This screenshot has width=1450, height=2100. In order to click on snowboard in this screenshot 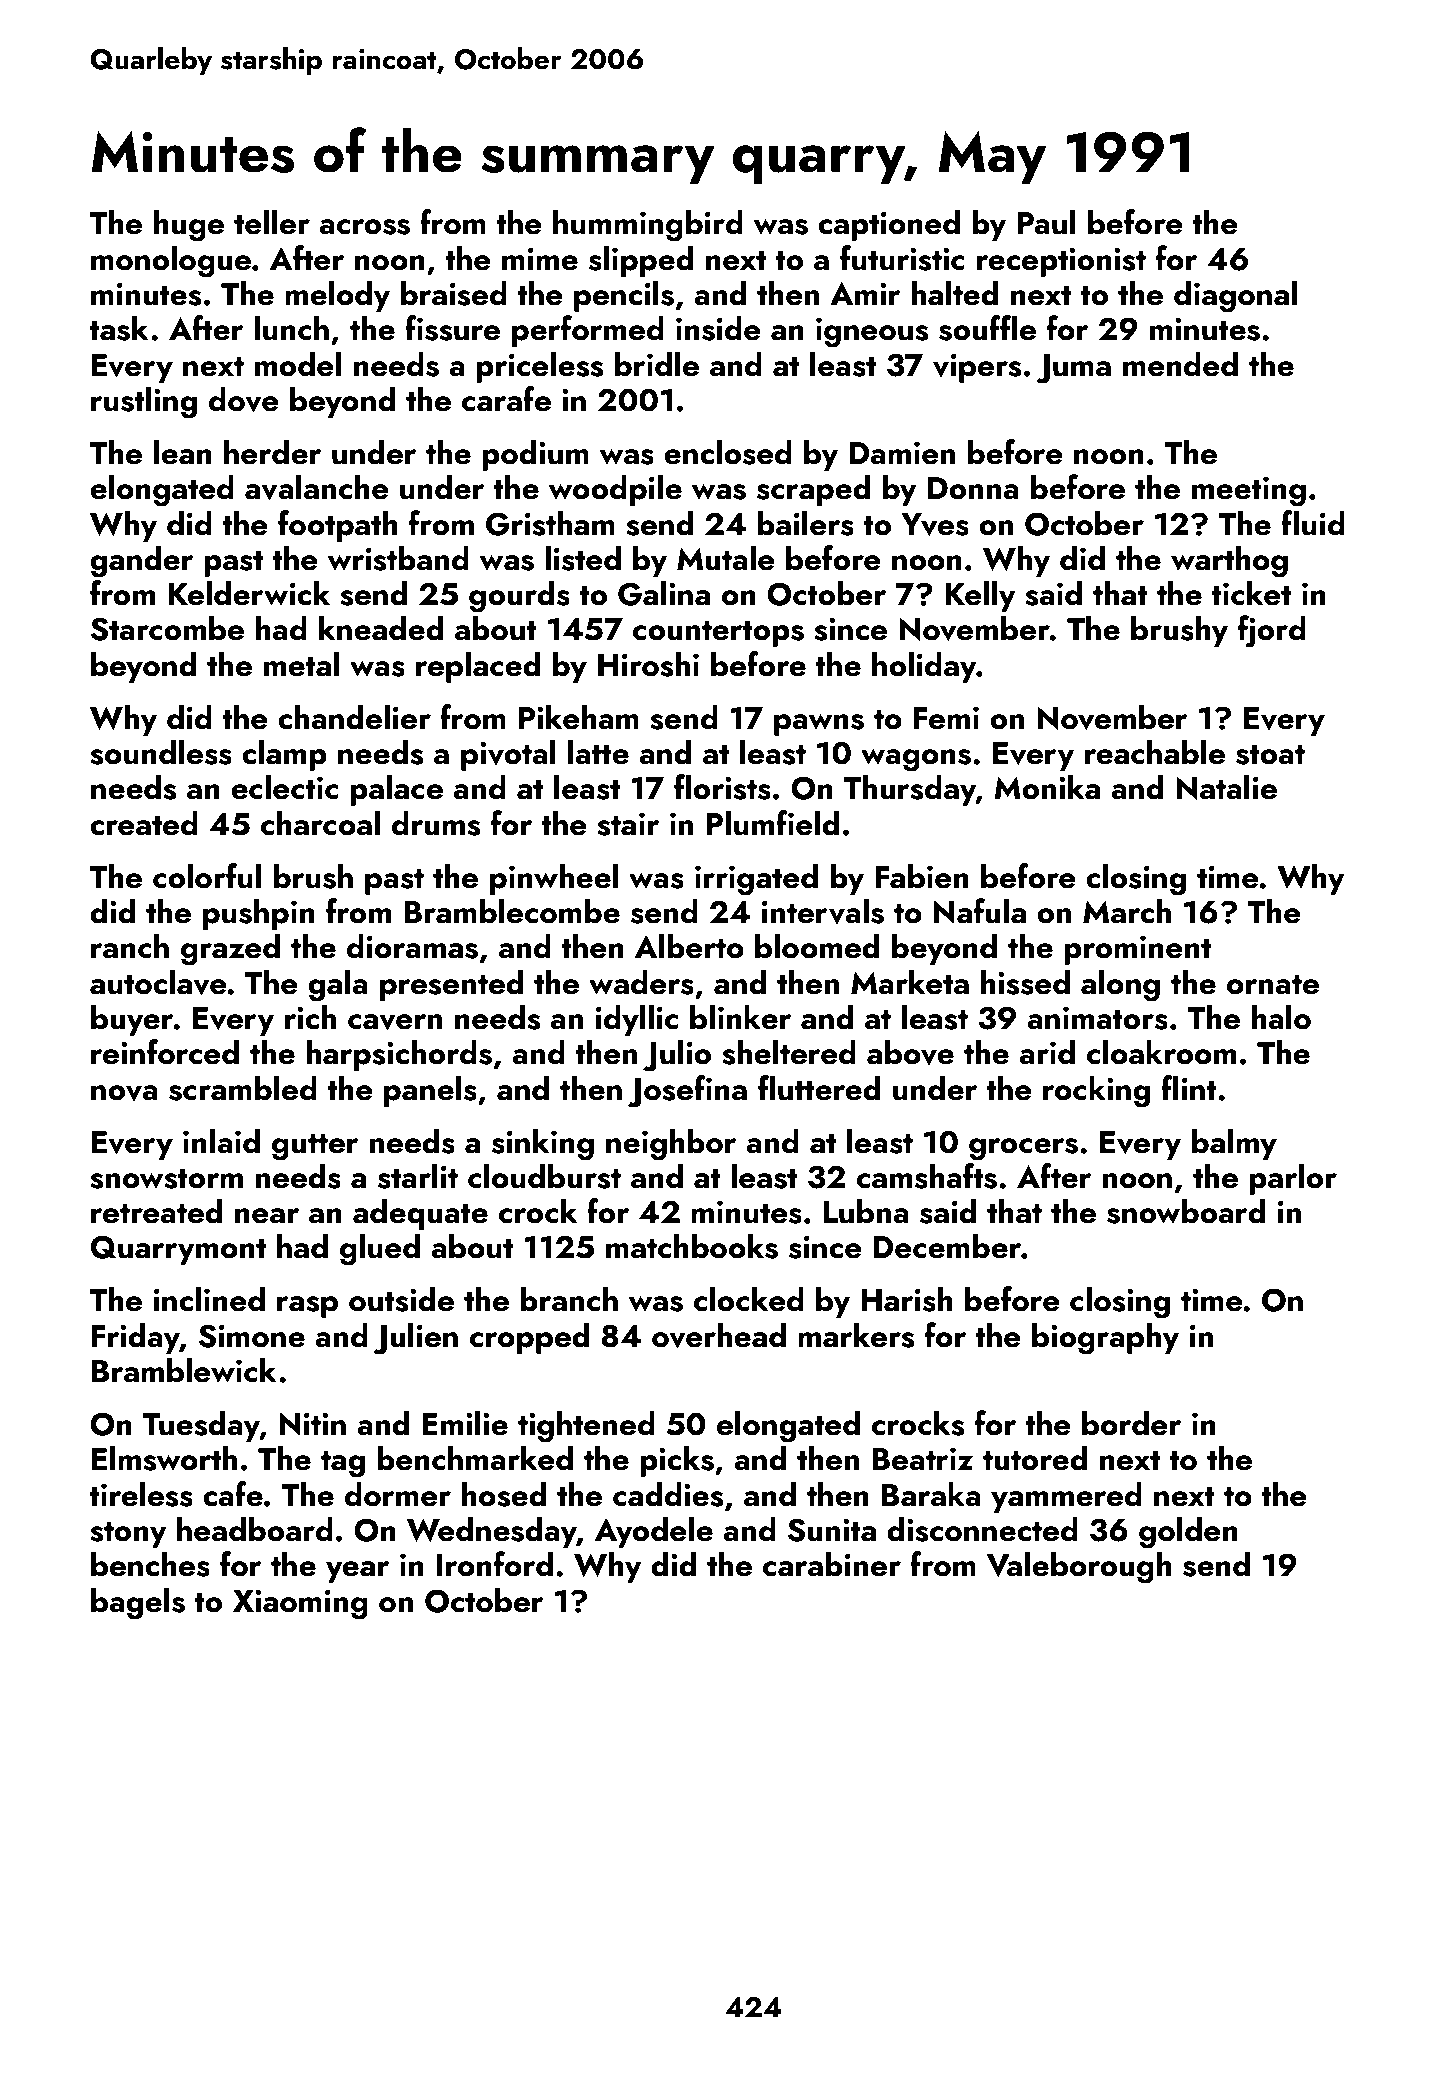, I will do `click(1186, 1211)`.
